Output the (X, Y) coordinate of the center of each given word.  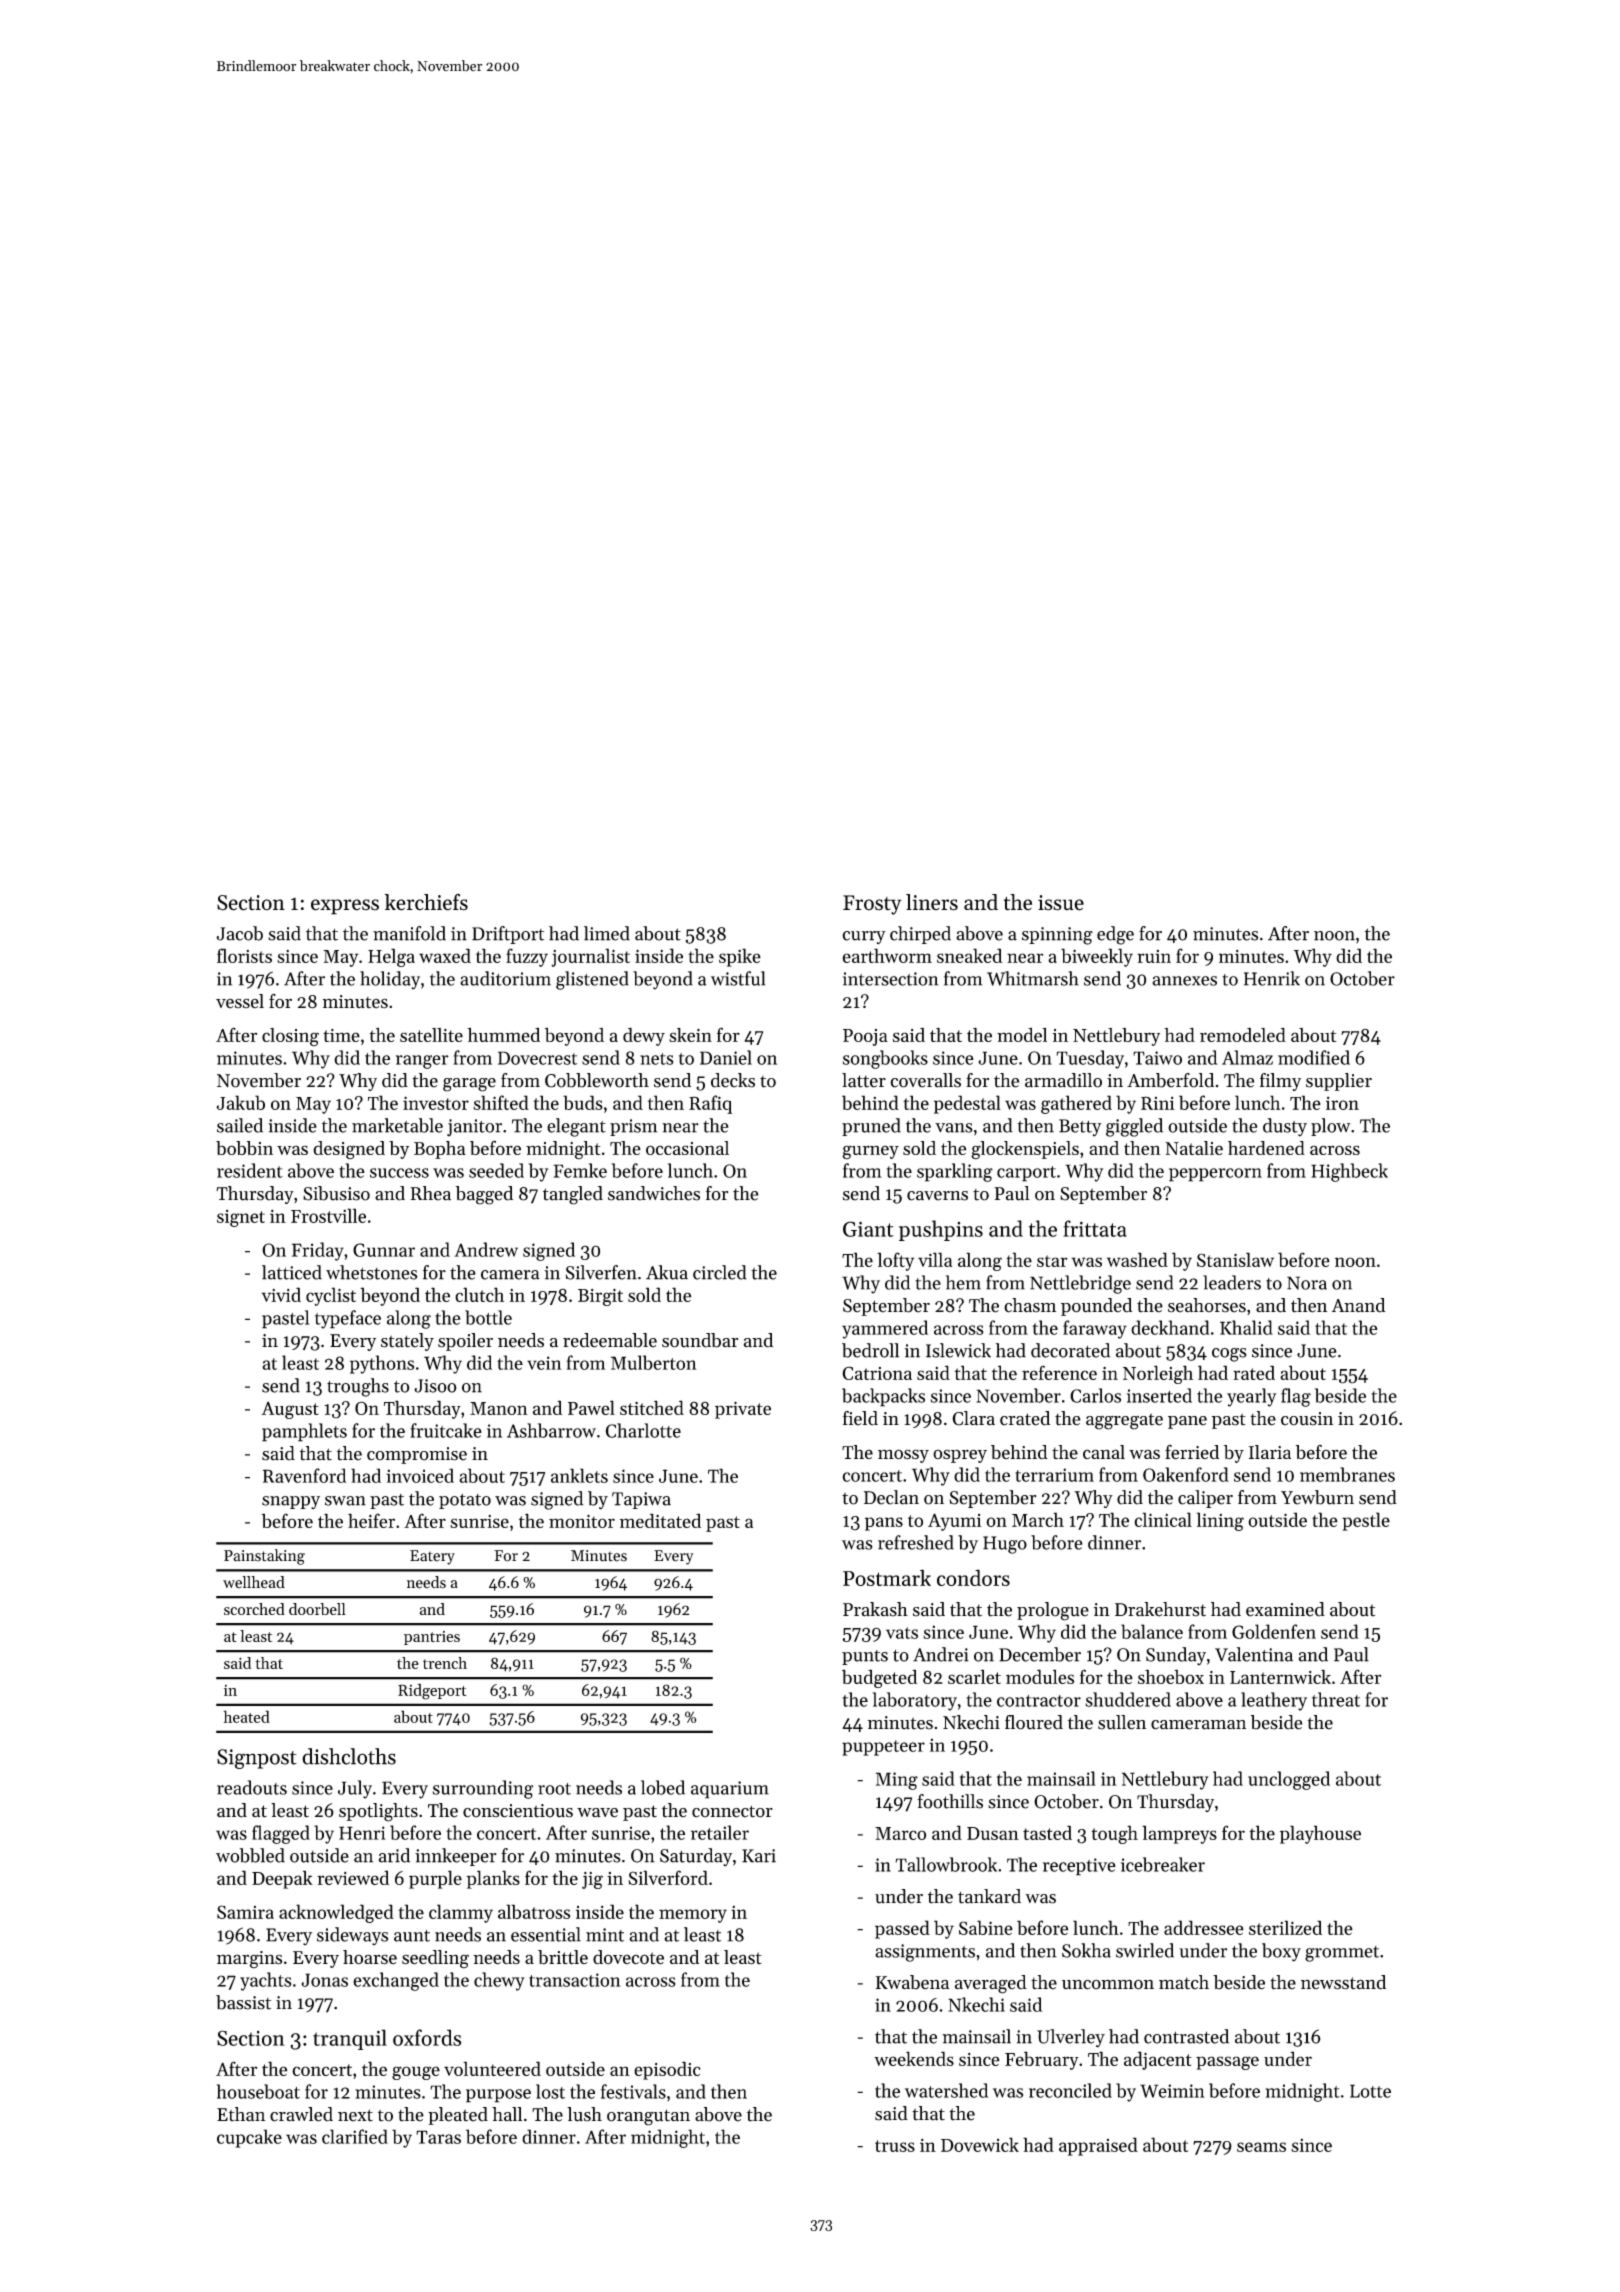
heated (247, 1716)
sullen (1122, 1722)
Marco (900, 1833)
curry (864, 937)
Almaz (1247, 1057)
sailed (240, 1125)
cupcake (249, 2138)
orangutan (648, 2117)
